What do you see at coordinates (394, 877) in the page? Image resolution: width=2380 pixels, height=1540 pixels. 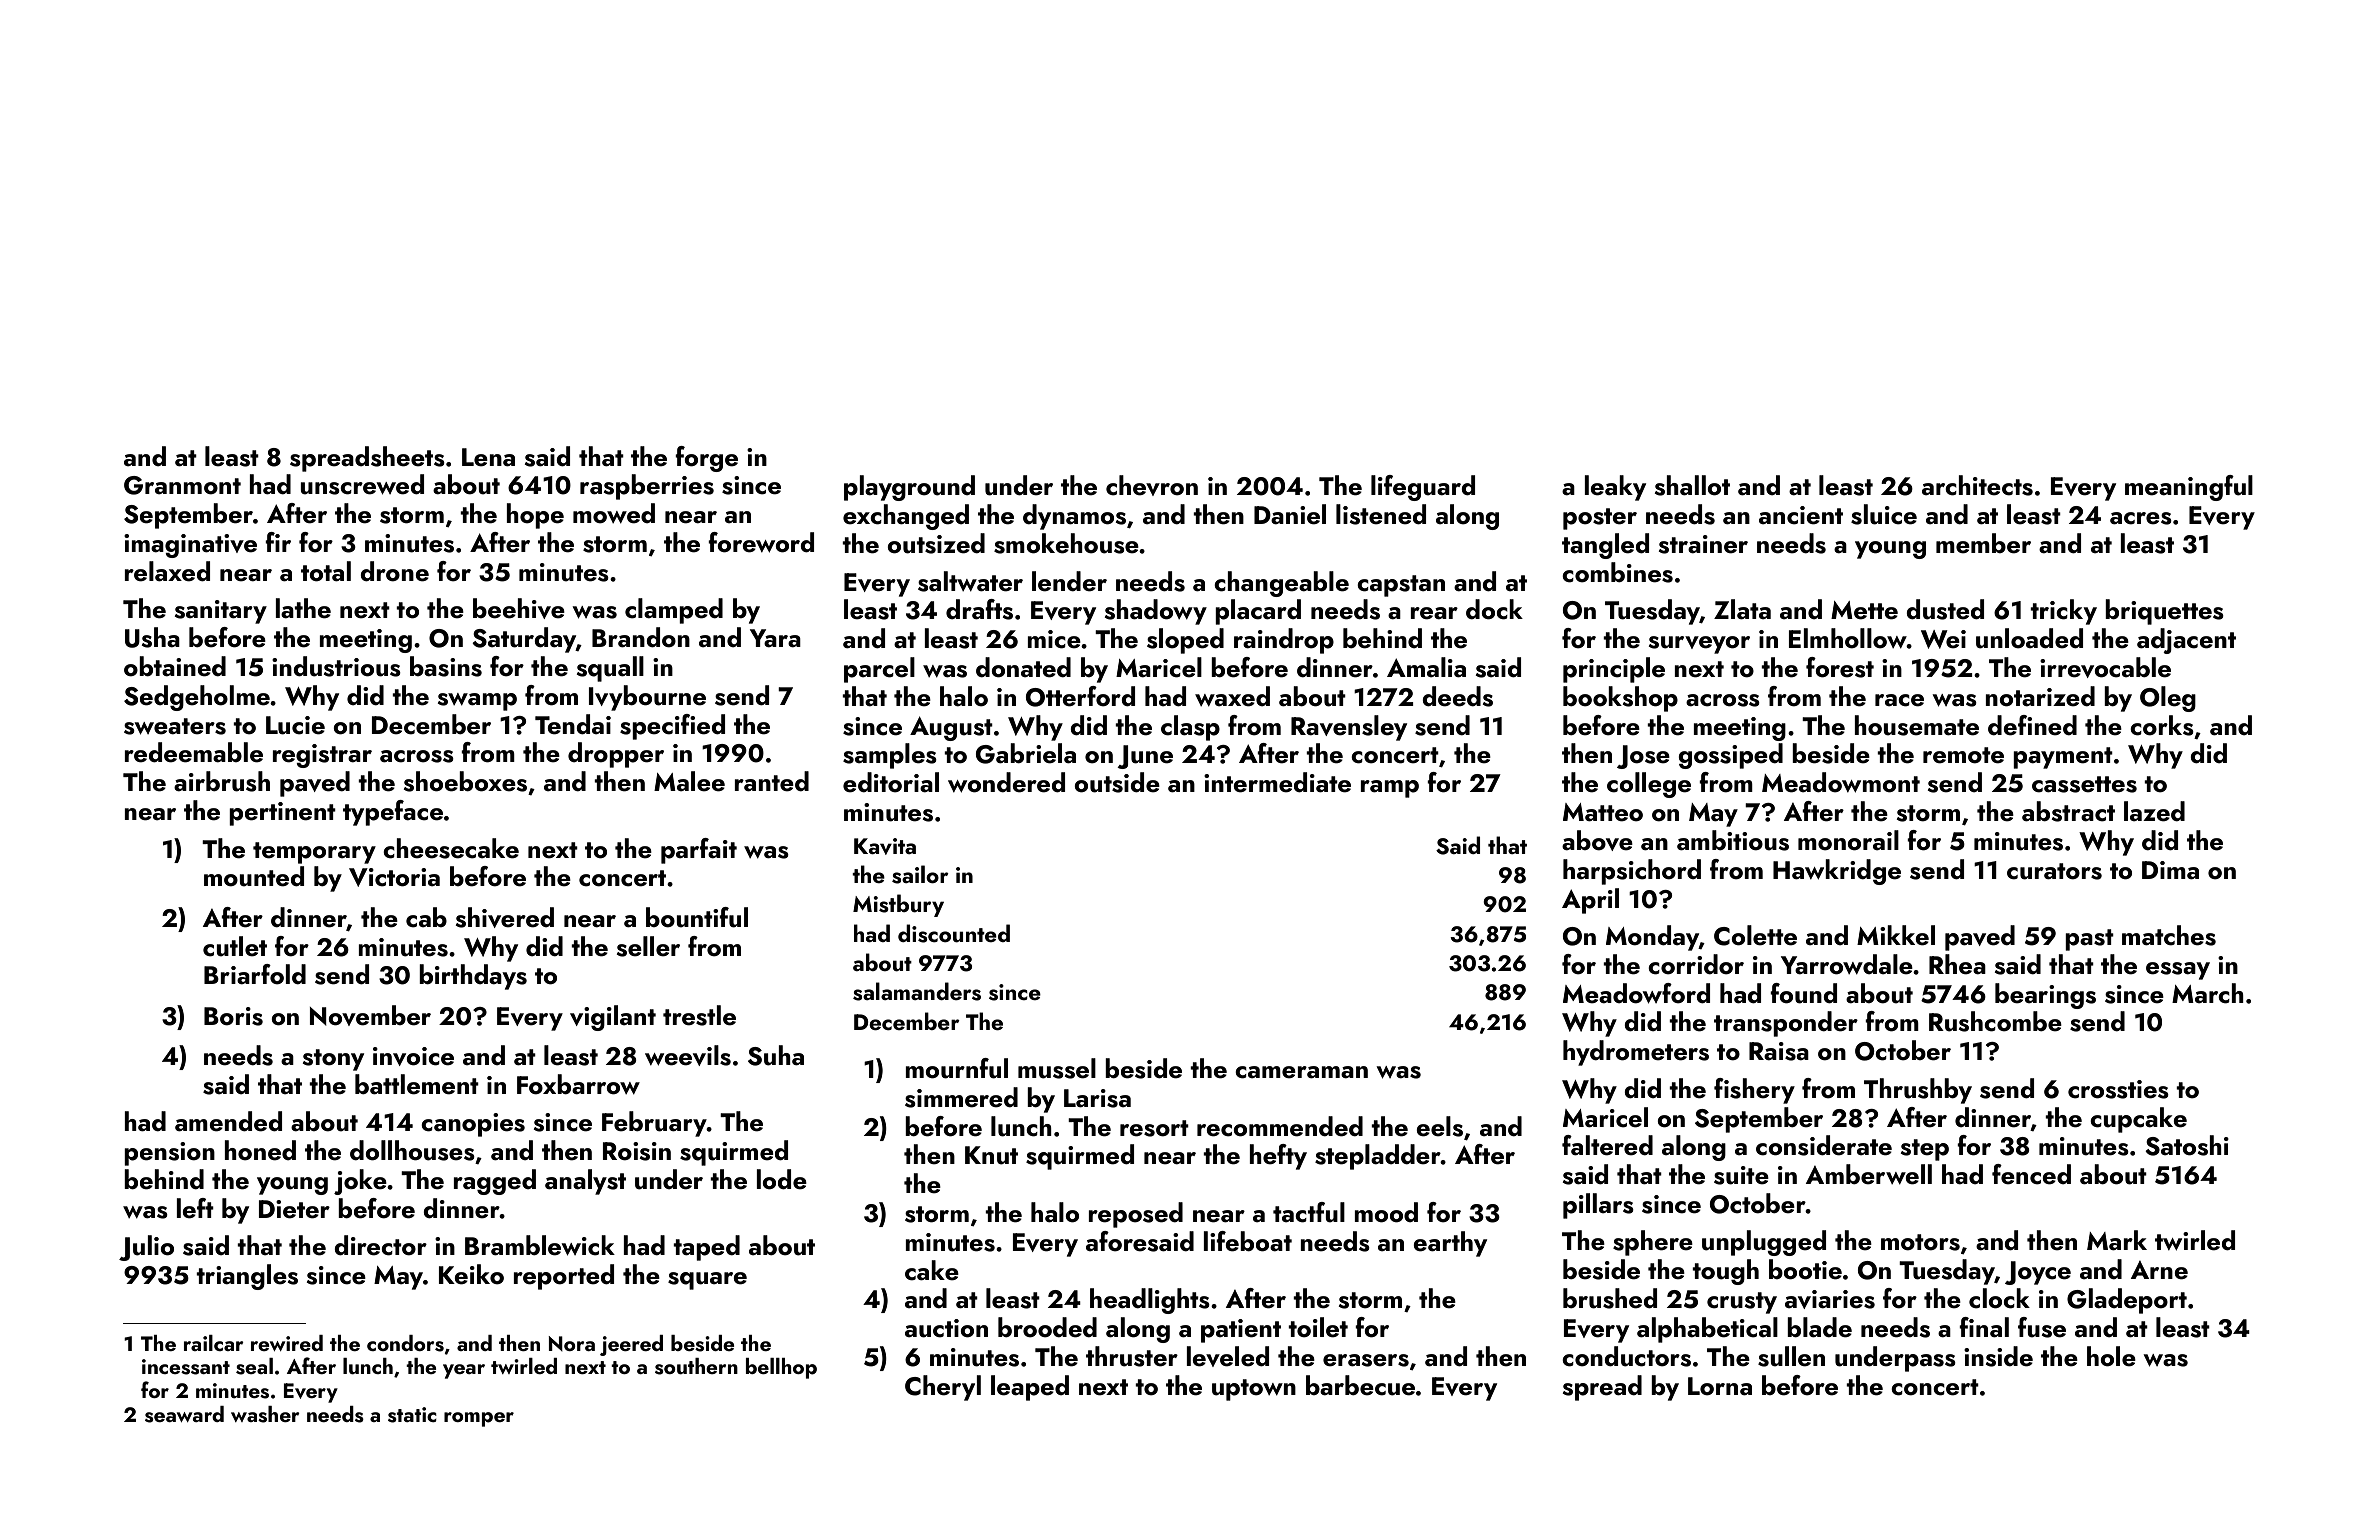 I see `Victoria` at bounding box center [394, 877].
